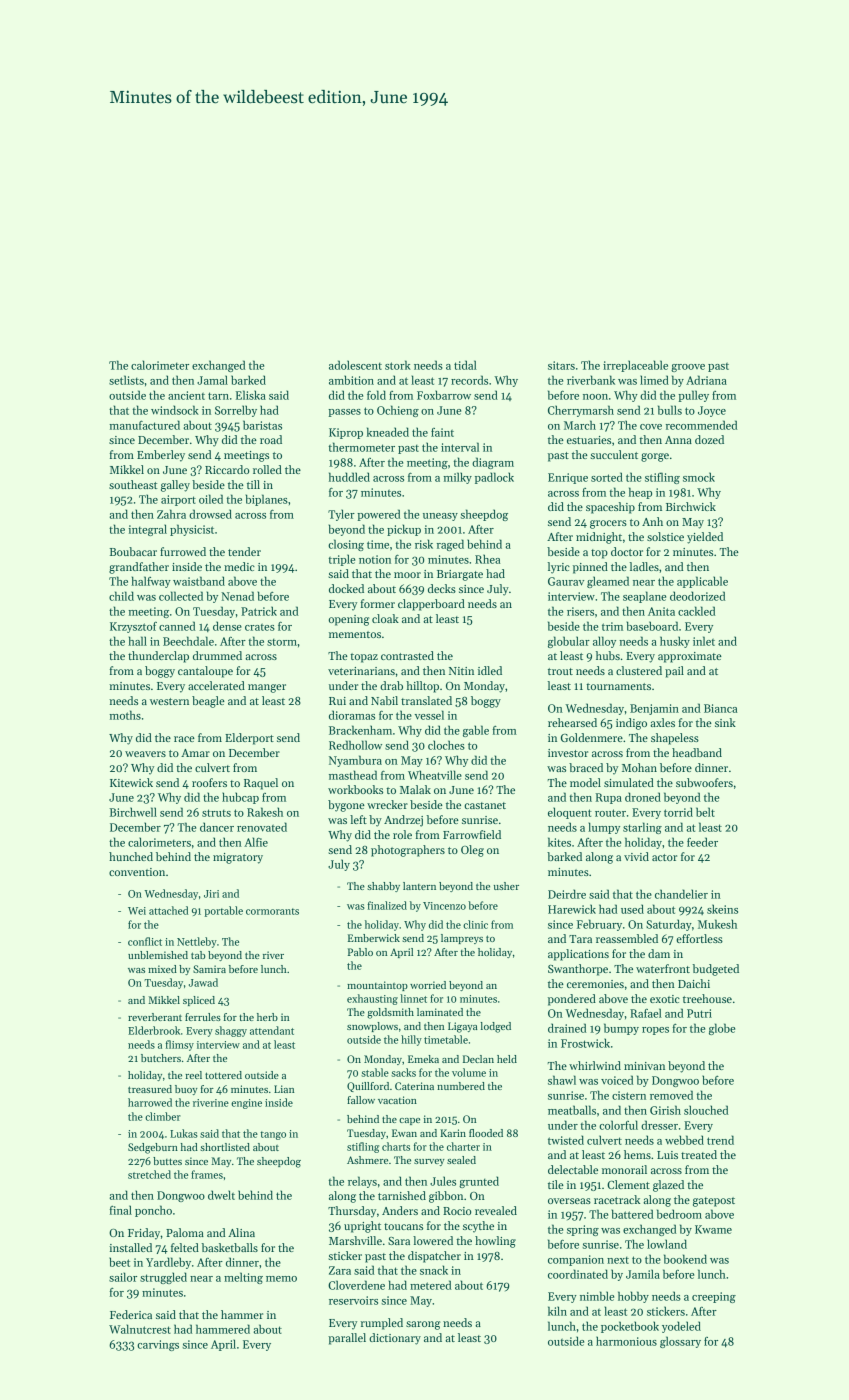  I want to click on Walnutcrest, so click(140, 1329).
